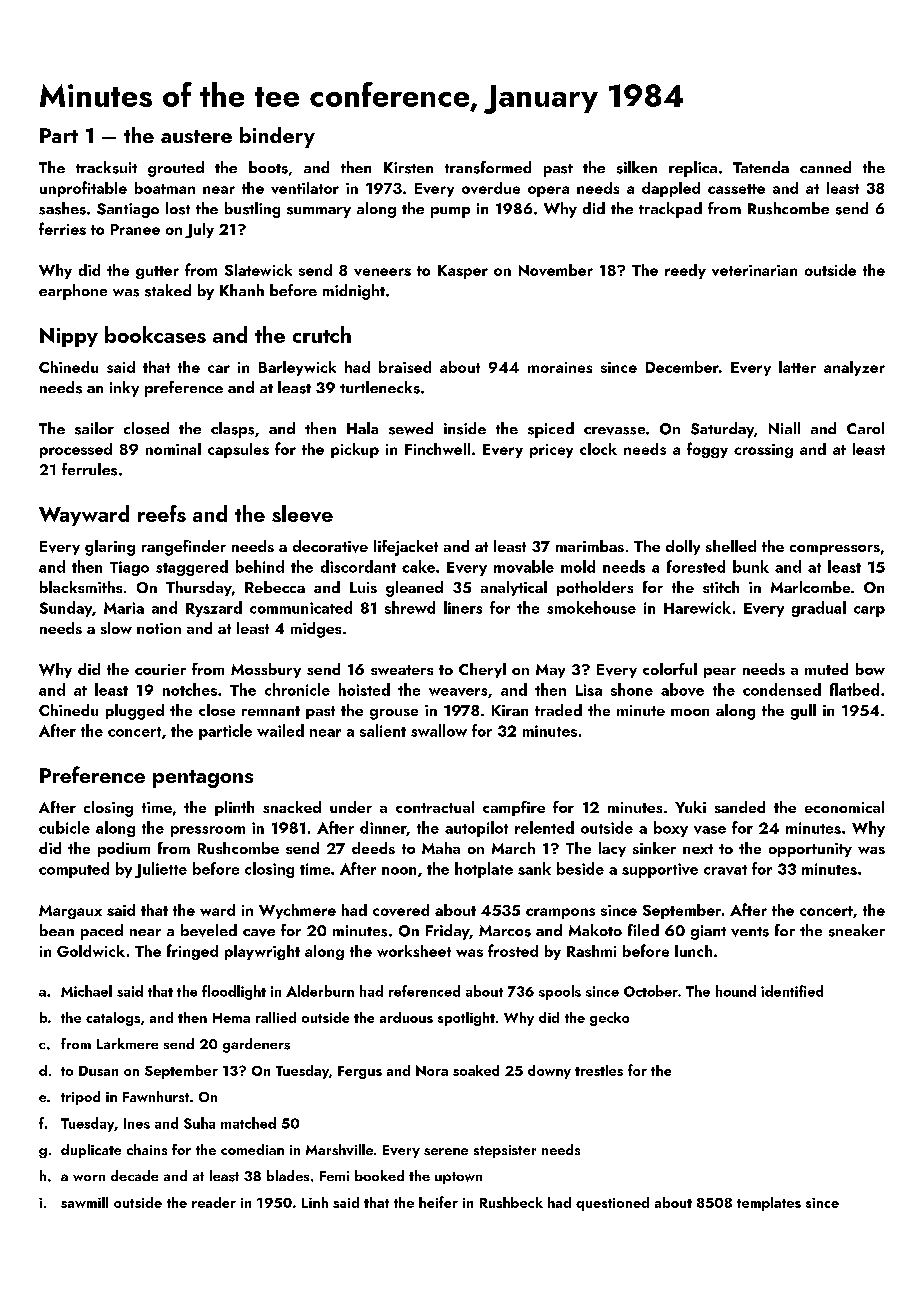  Describe the element at coordinates (825, 167) in the screenshot. I see `canned` at that location.
